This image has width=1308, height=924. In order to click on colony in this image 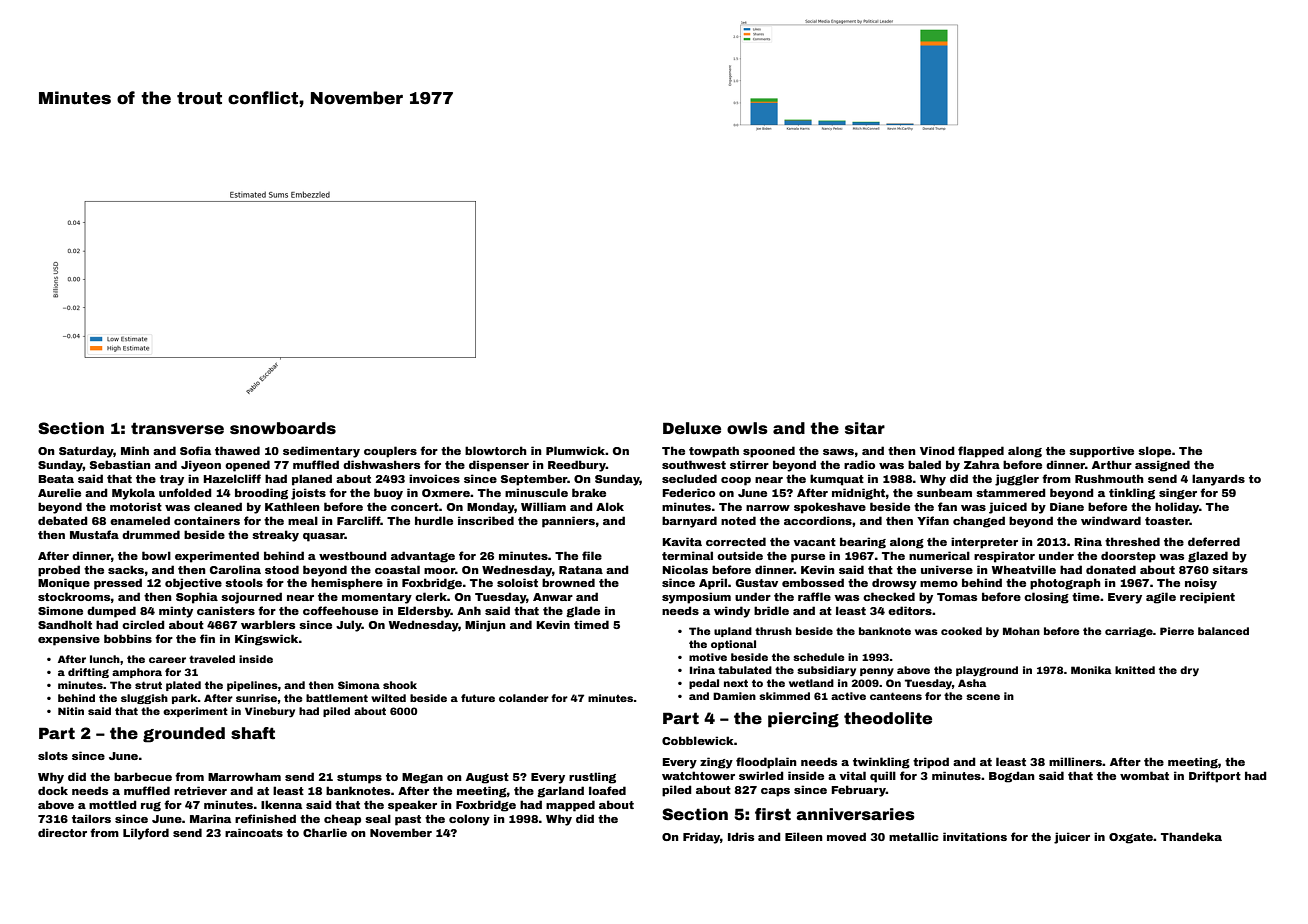, I will do `click(469, 820)`.
